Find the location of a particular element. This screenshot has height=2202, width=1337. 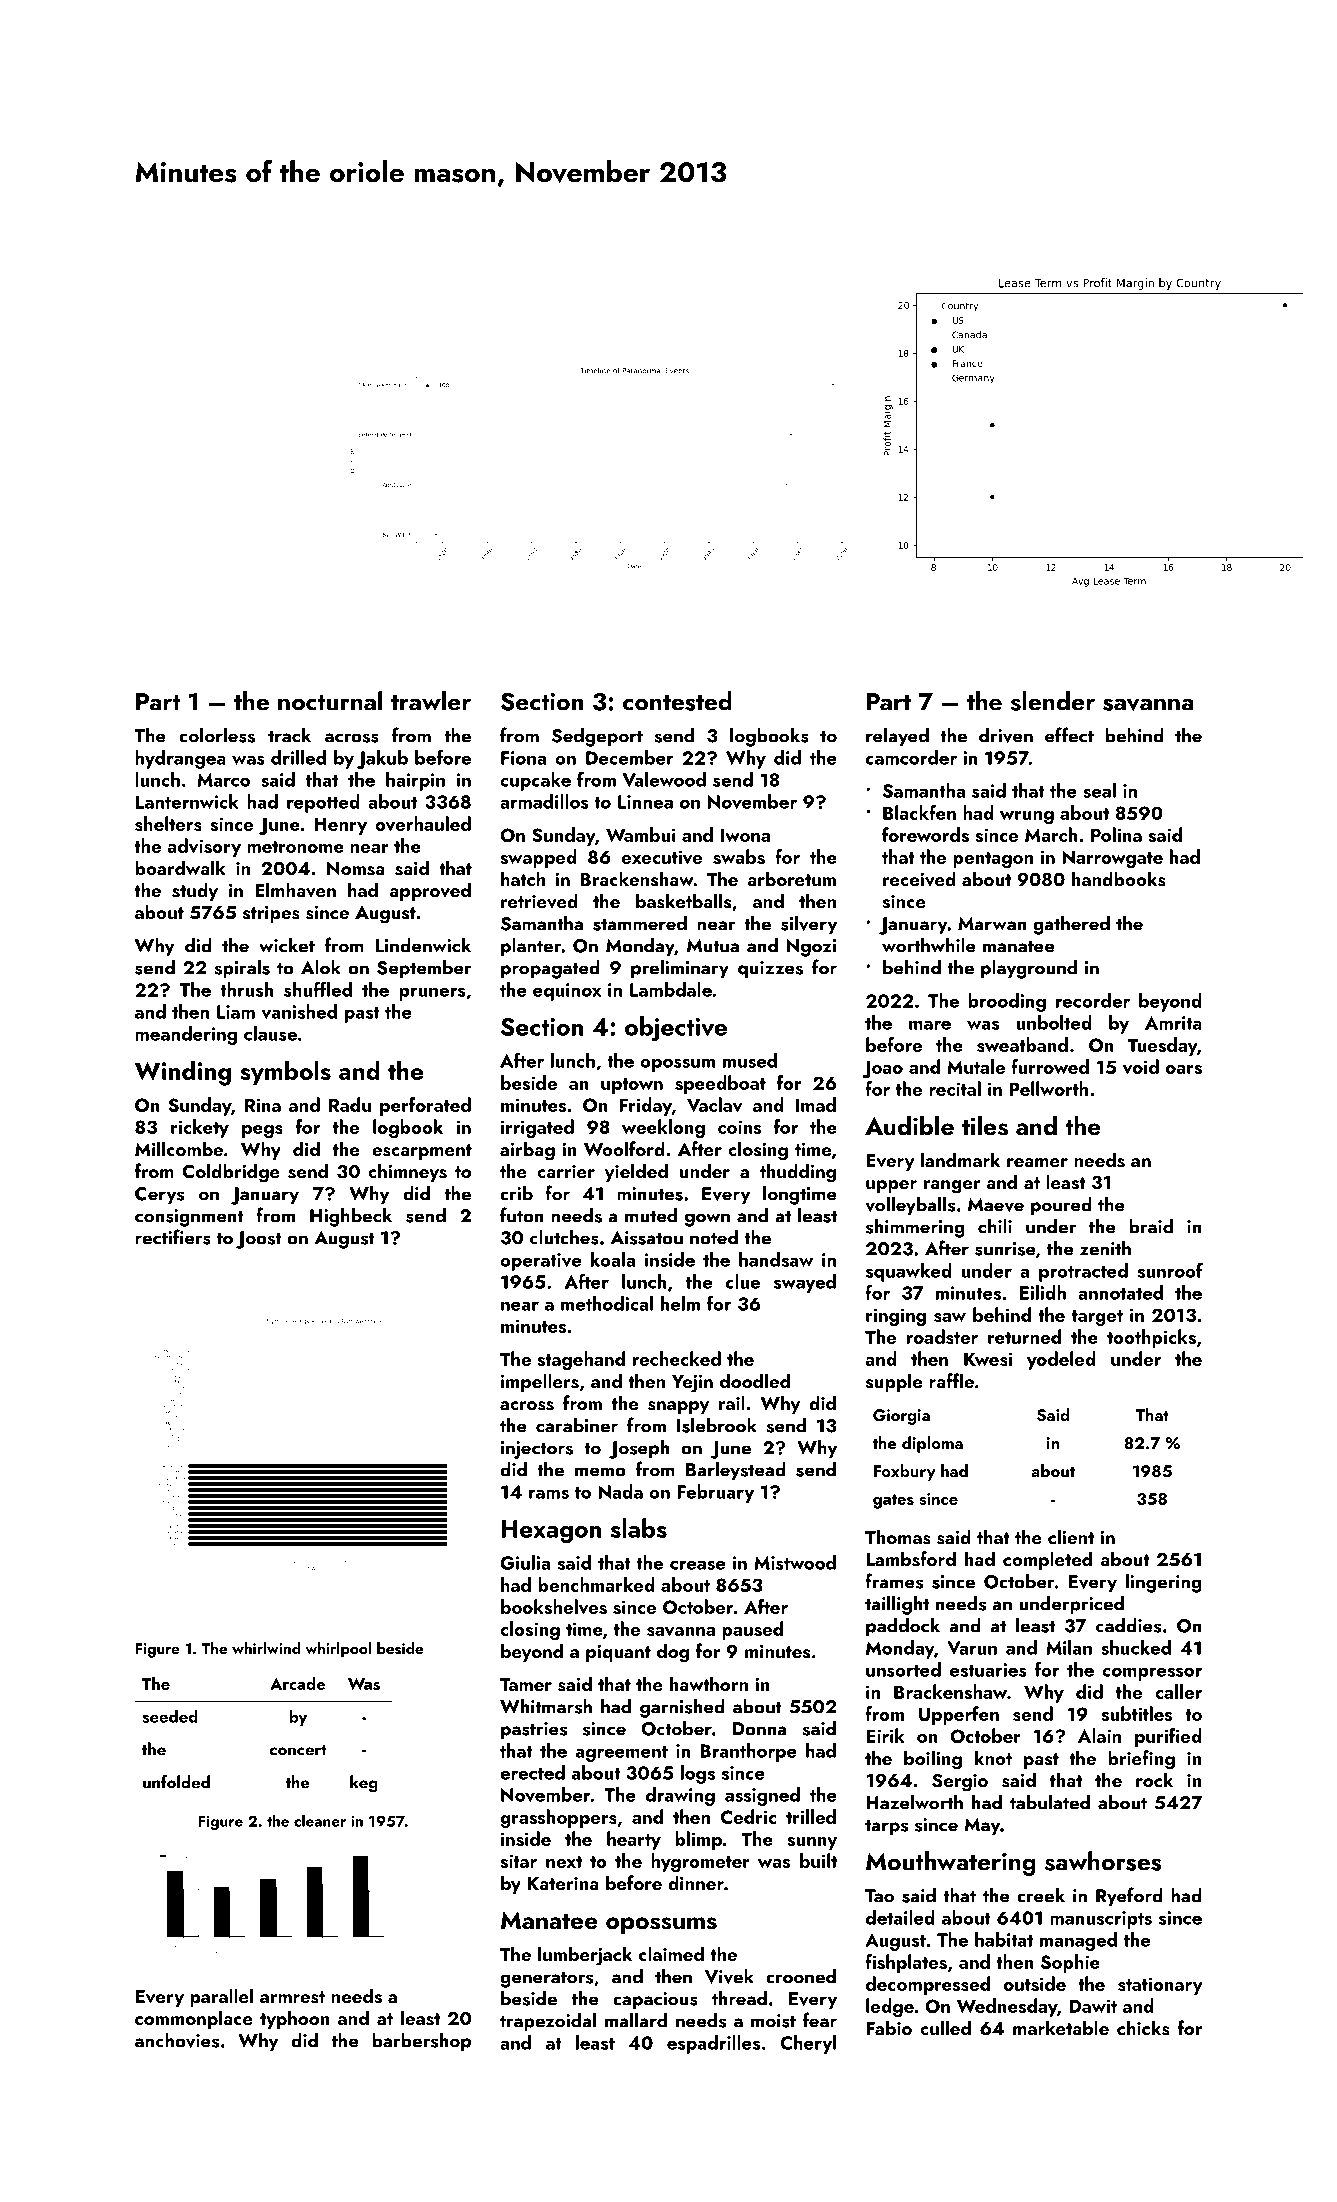

chicks is located at coordinates (1143, 2028).
